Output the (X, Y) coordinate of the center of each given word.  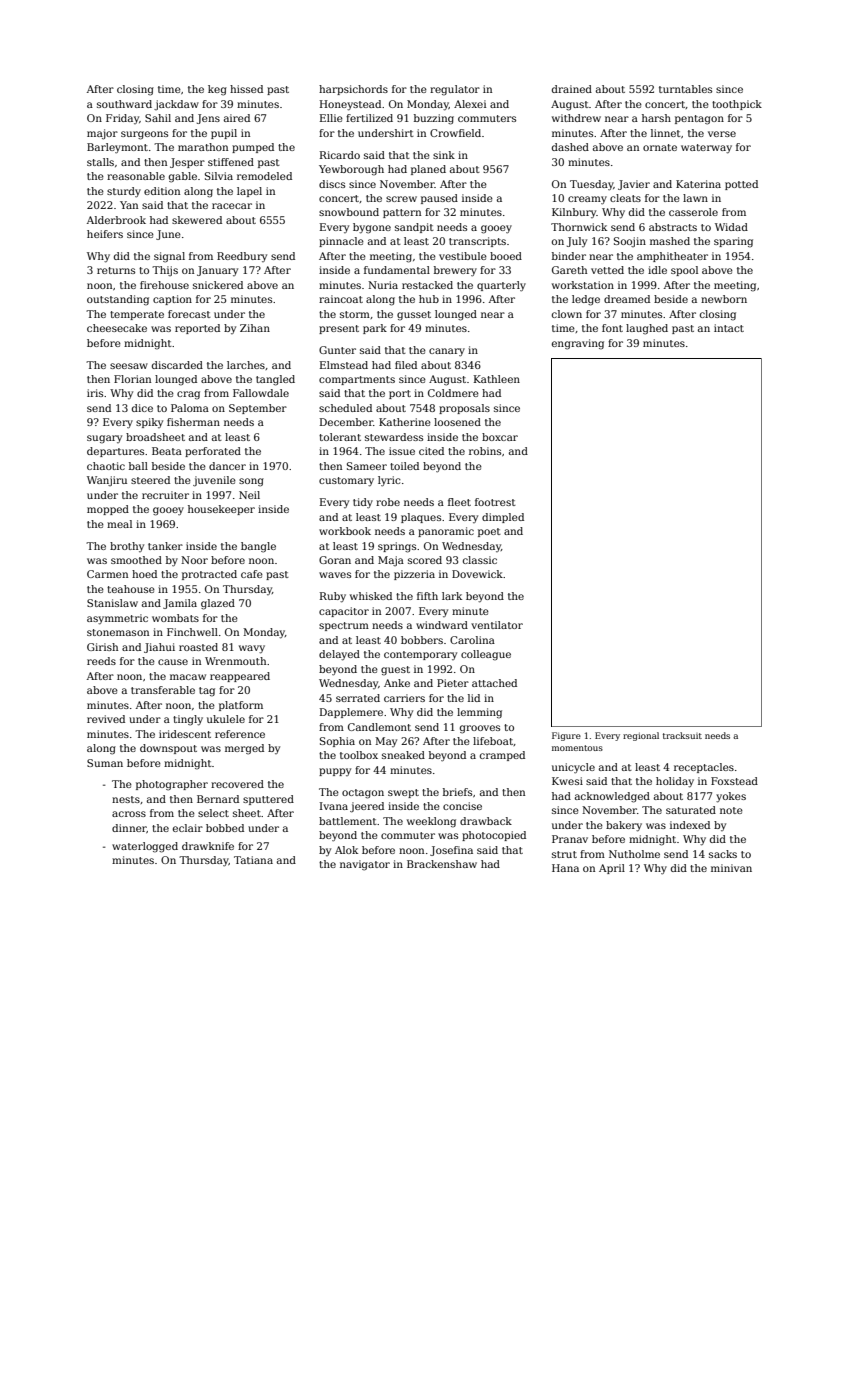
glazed (218, 604)
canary (447, 352)
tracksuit (682, 735)
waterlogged (145, 847)
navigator (365, 865)
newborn (724, 299)
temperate (137, 315)
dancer (227, 466)
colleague (486, 655)
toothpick (737, 105)
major (102, 134)
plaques (421, 518)
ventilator (497, 625)
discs (332, 184)
